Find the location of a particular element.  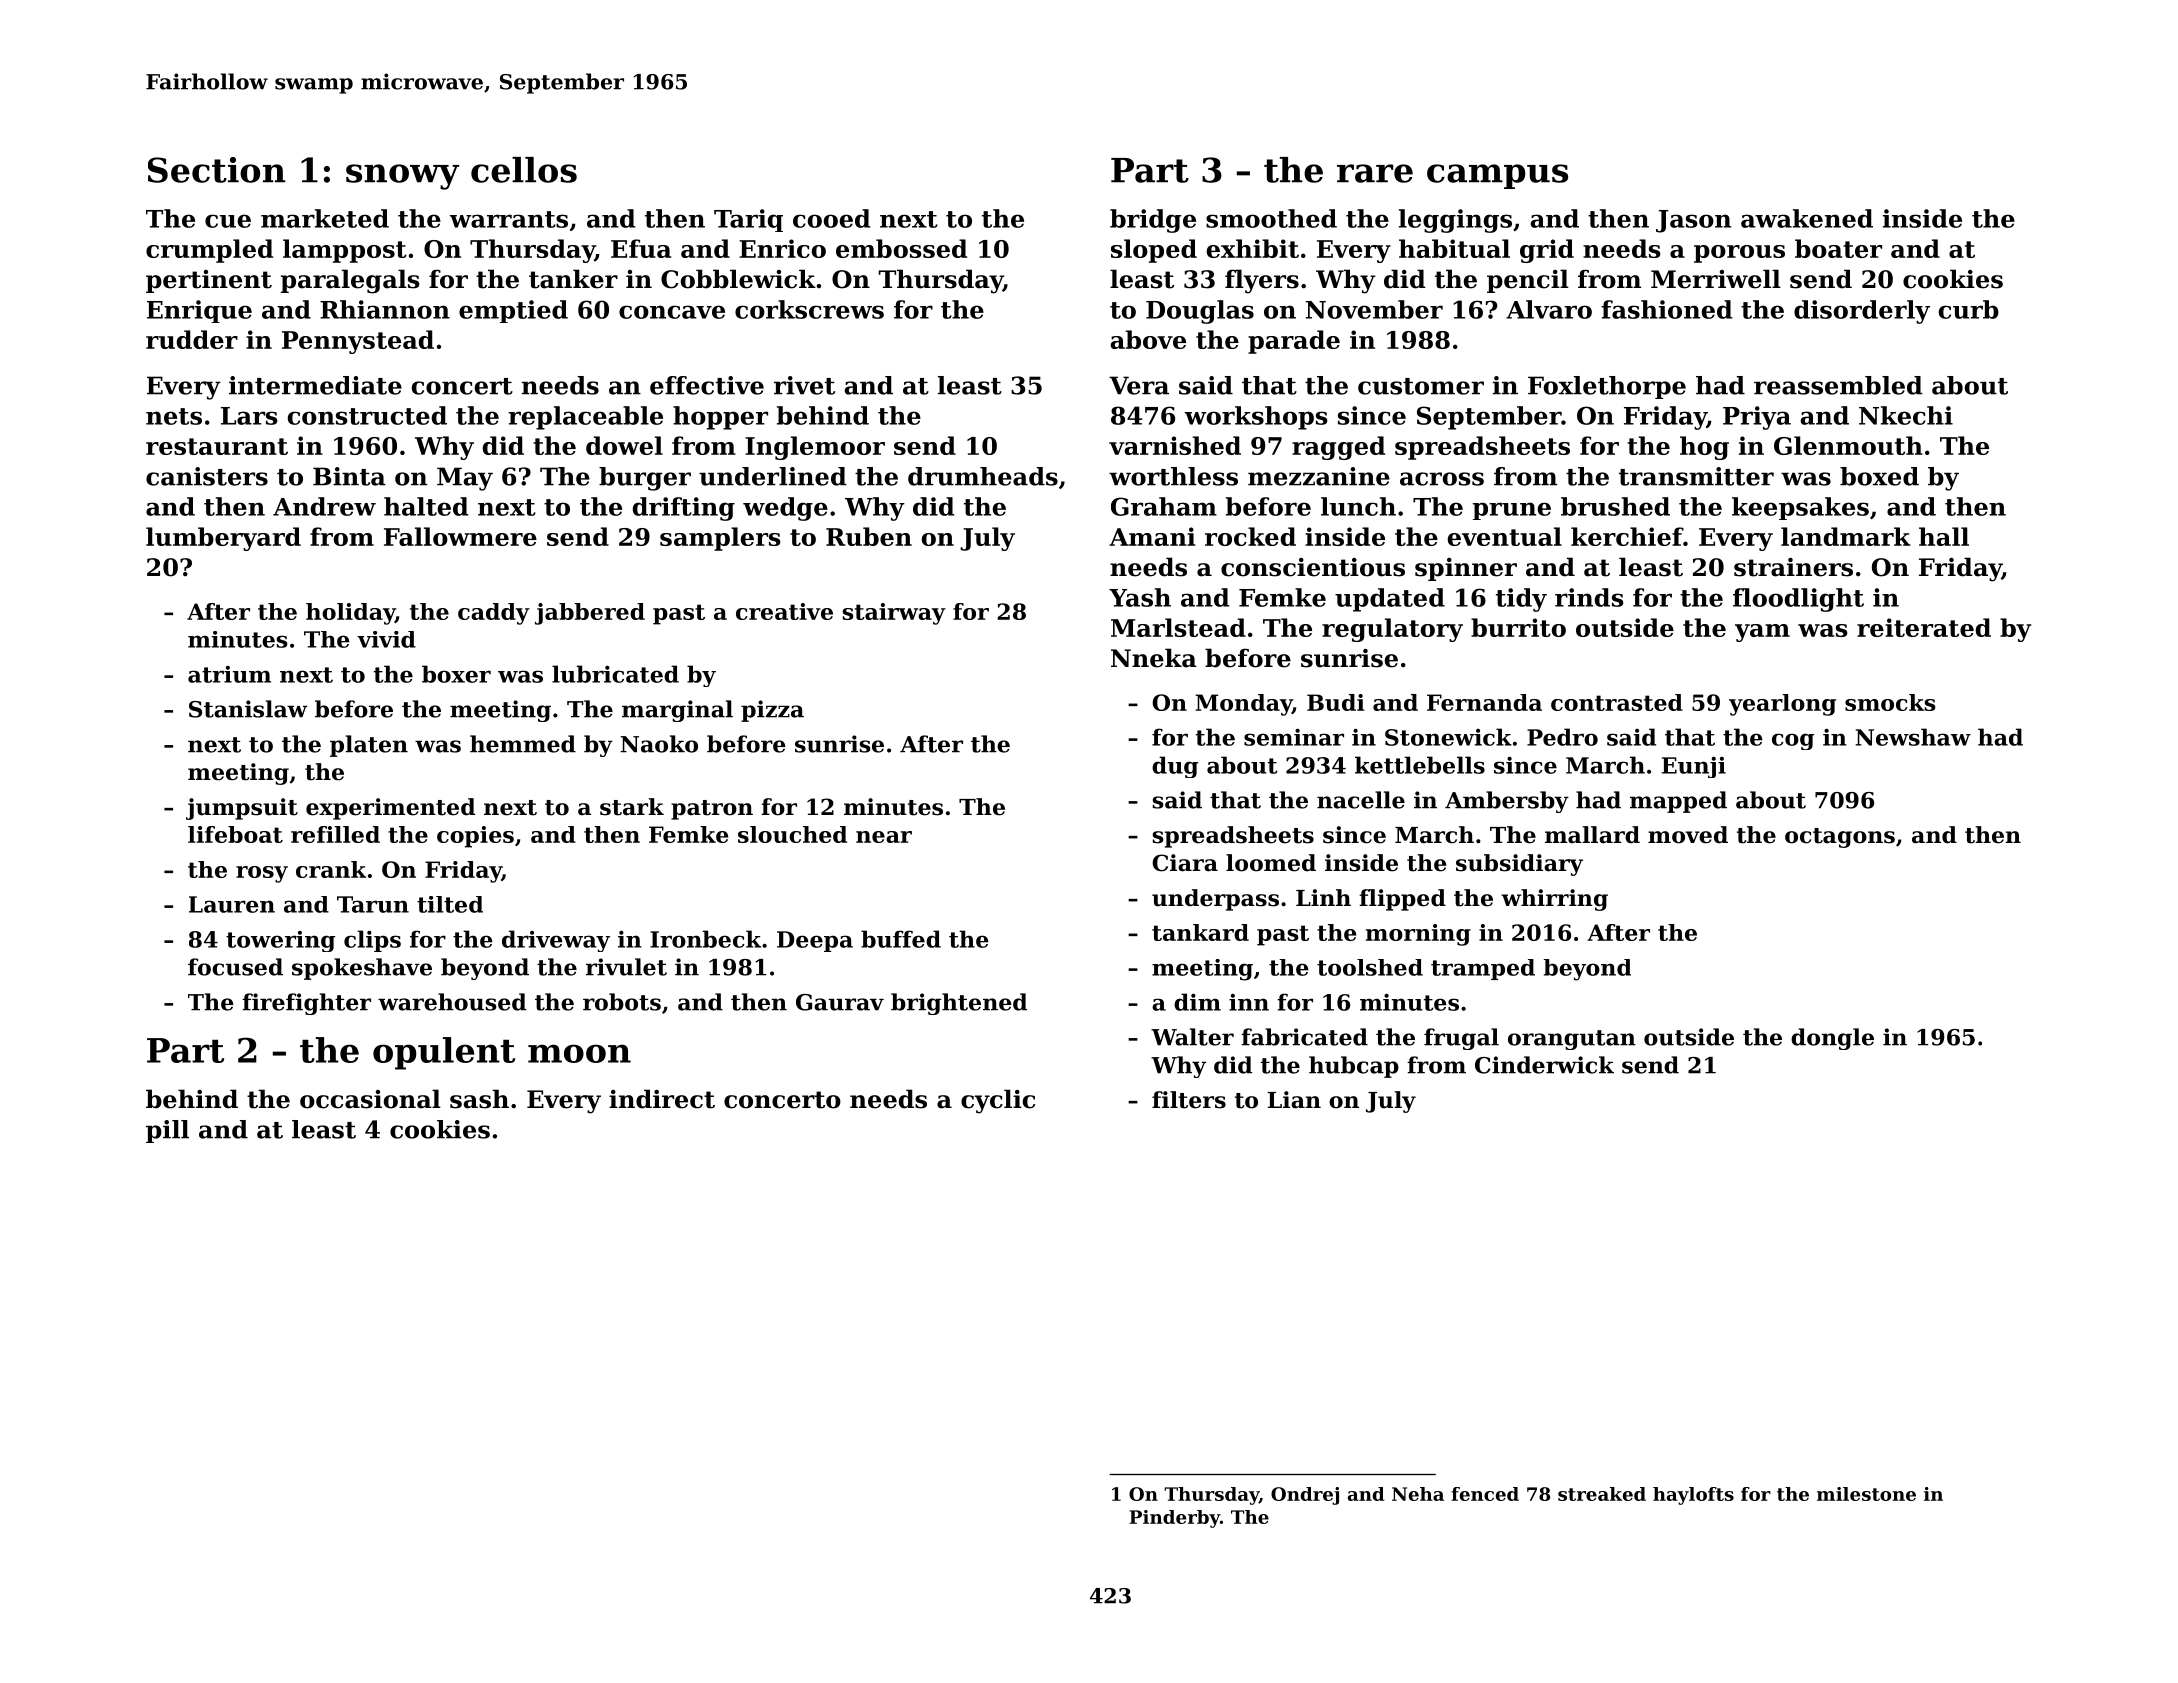

indirect is located at coordinates (662, 1099).
